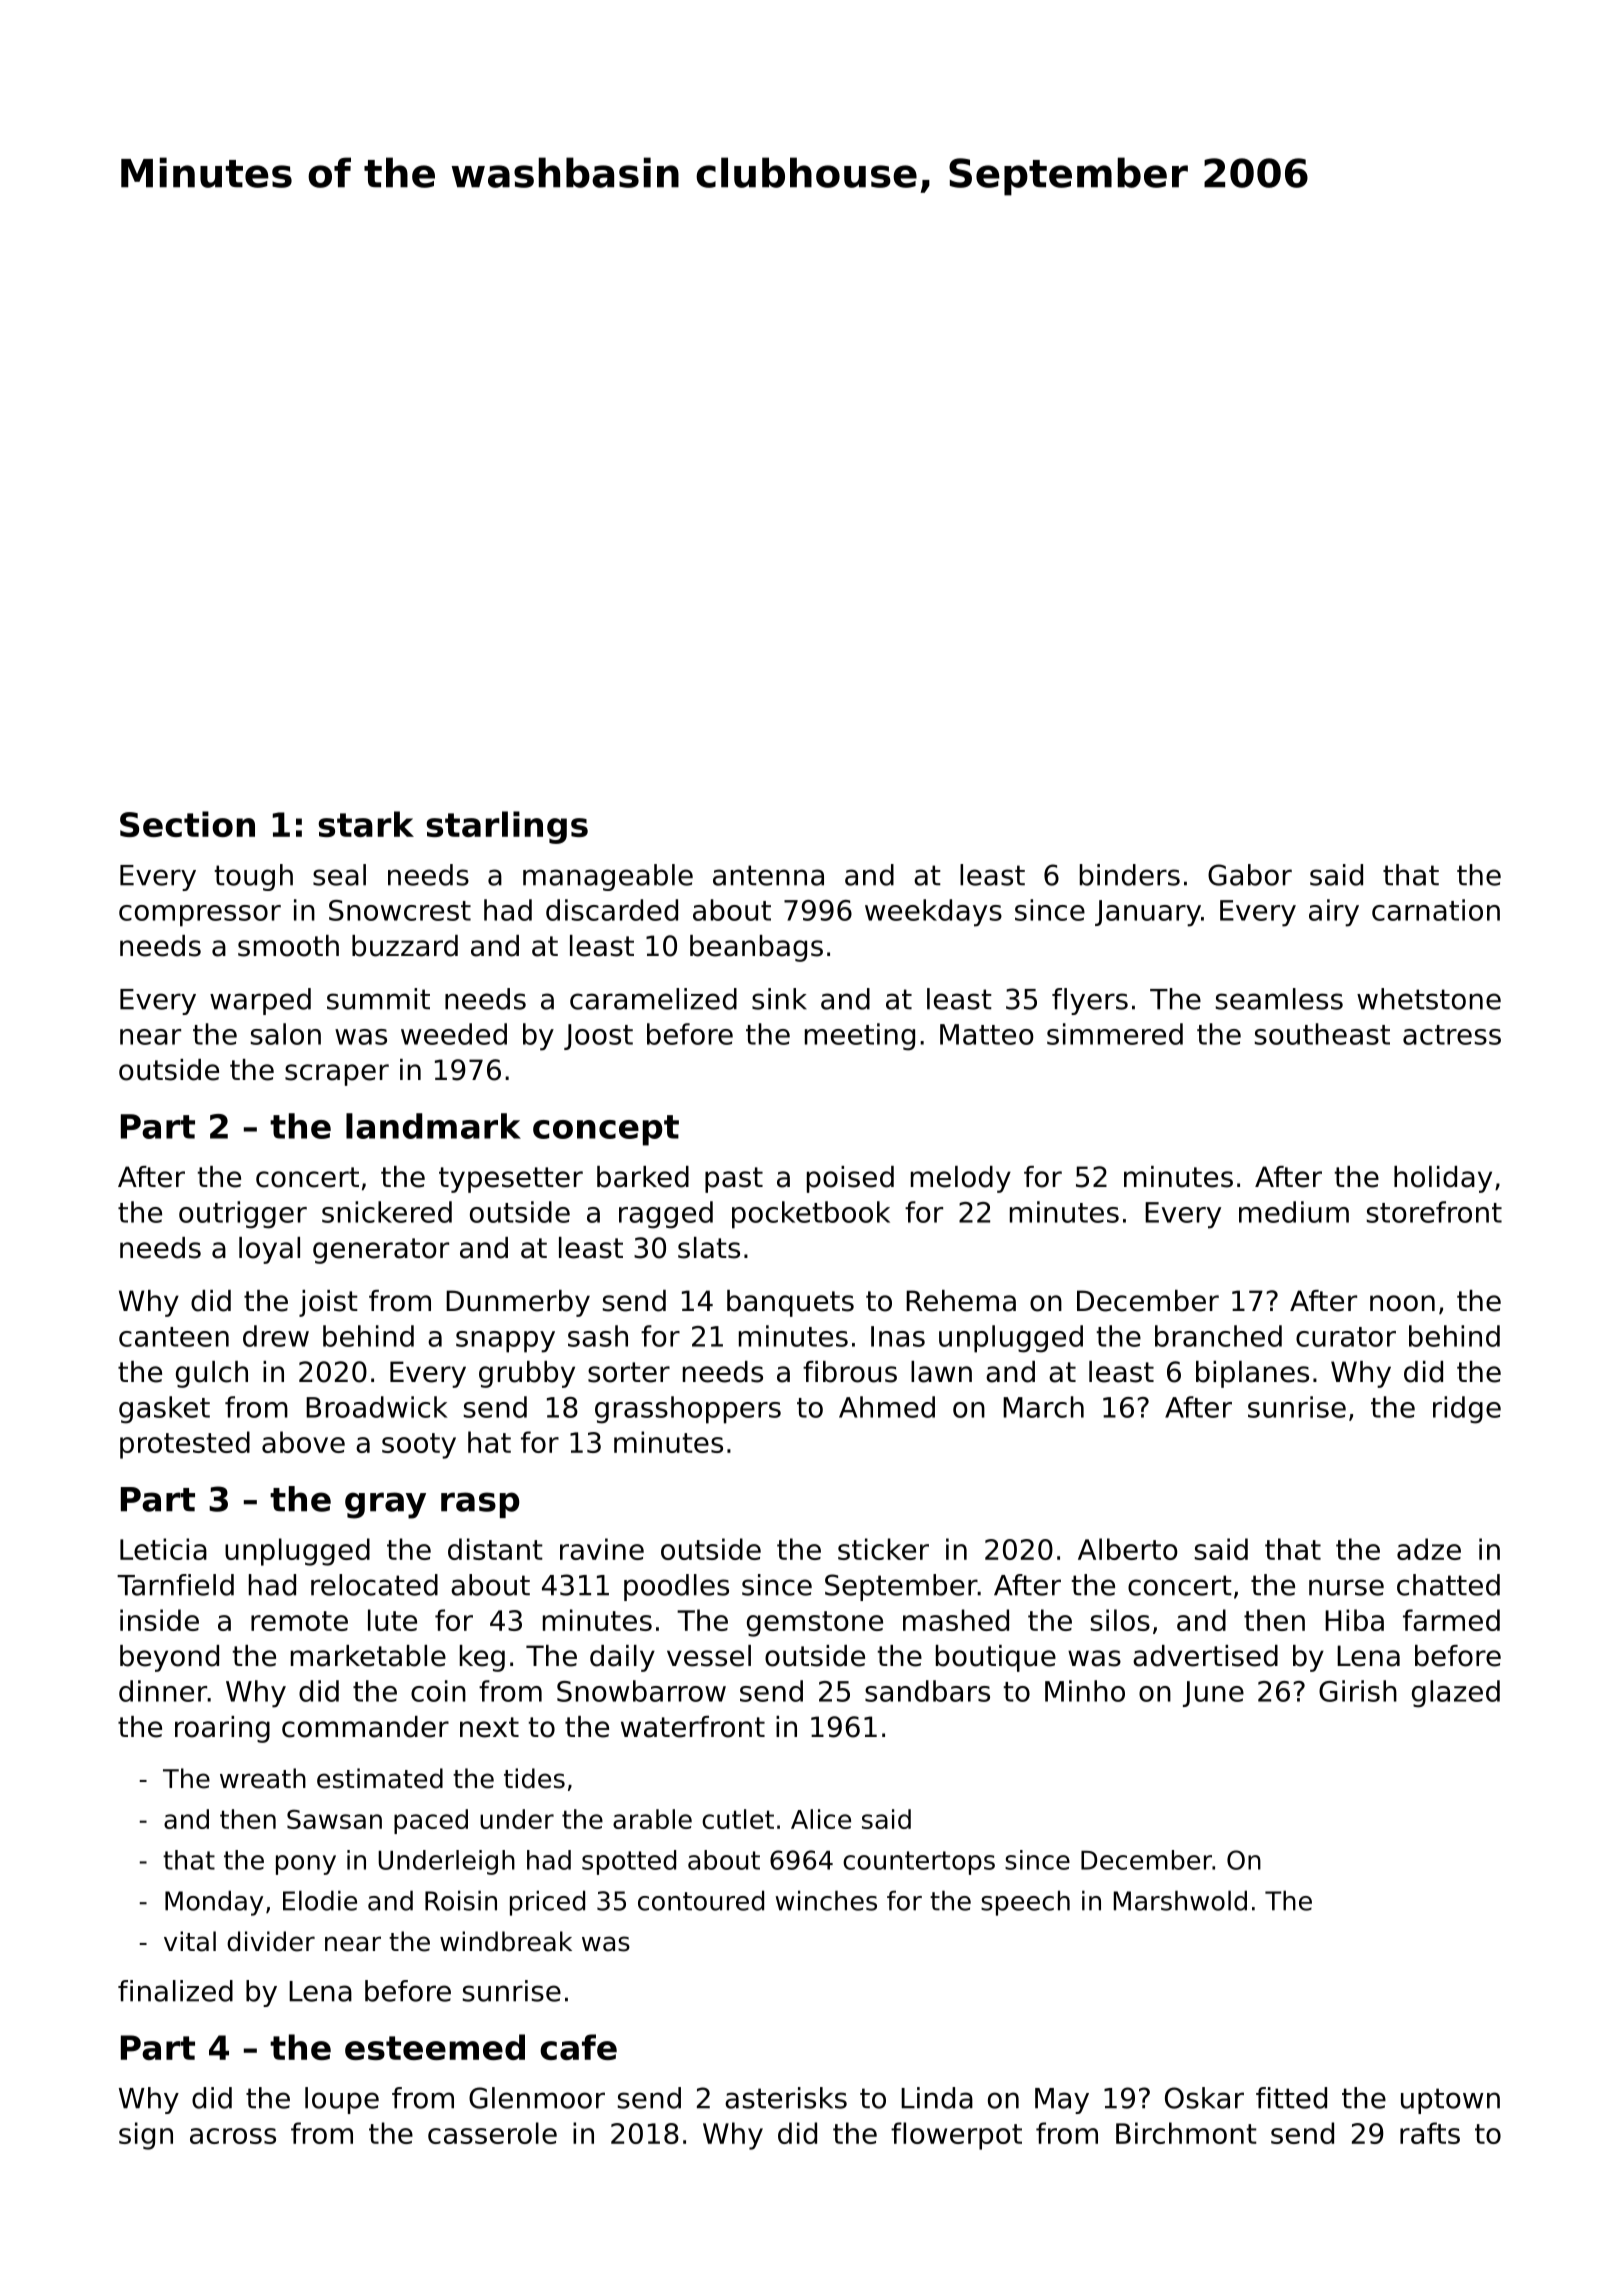 This screenshot has height=2292, width=1620. What do you see at coordinates (693, 1727) in the screenshot?
I see `waterfront` at bounding box center [693, 1727].
